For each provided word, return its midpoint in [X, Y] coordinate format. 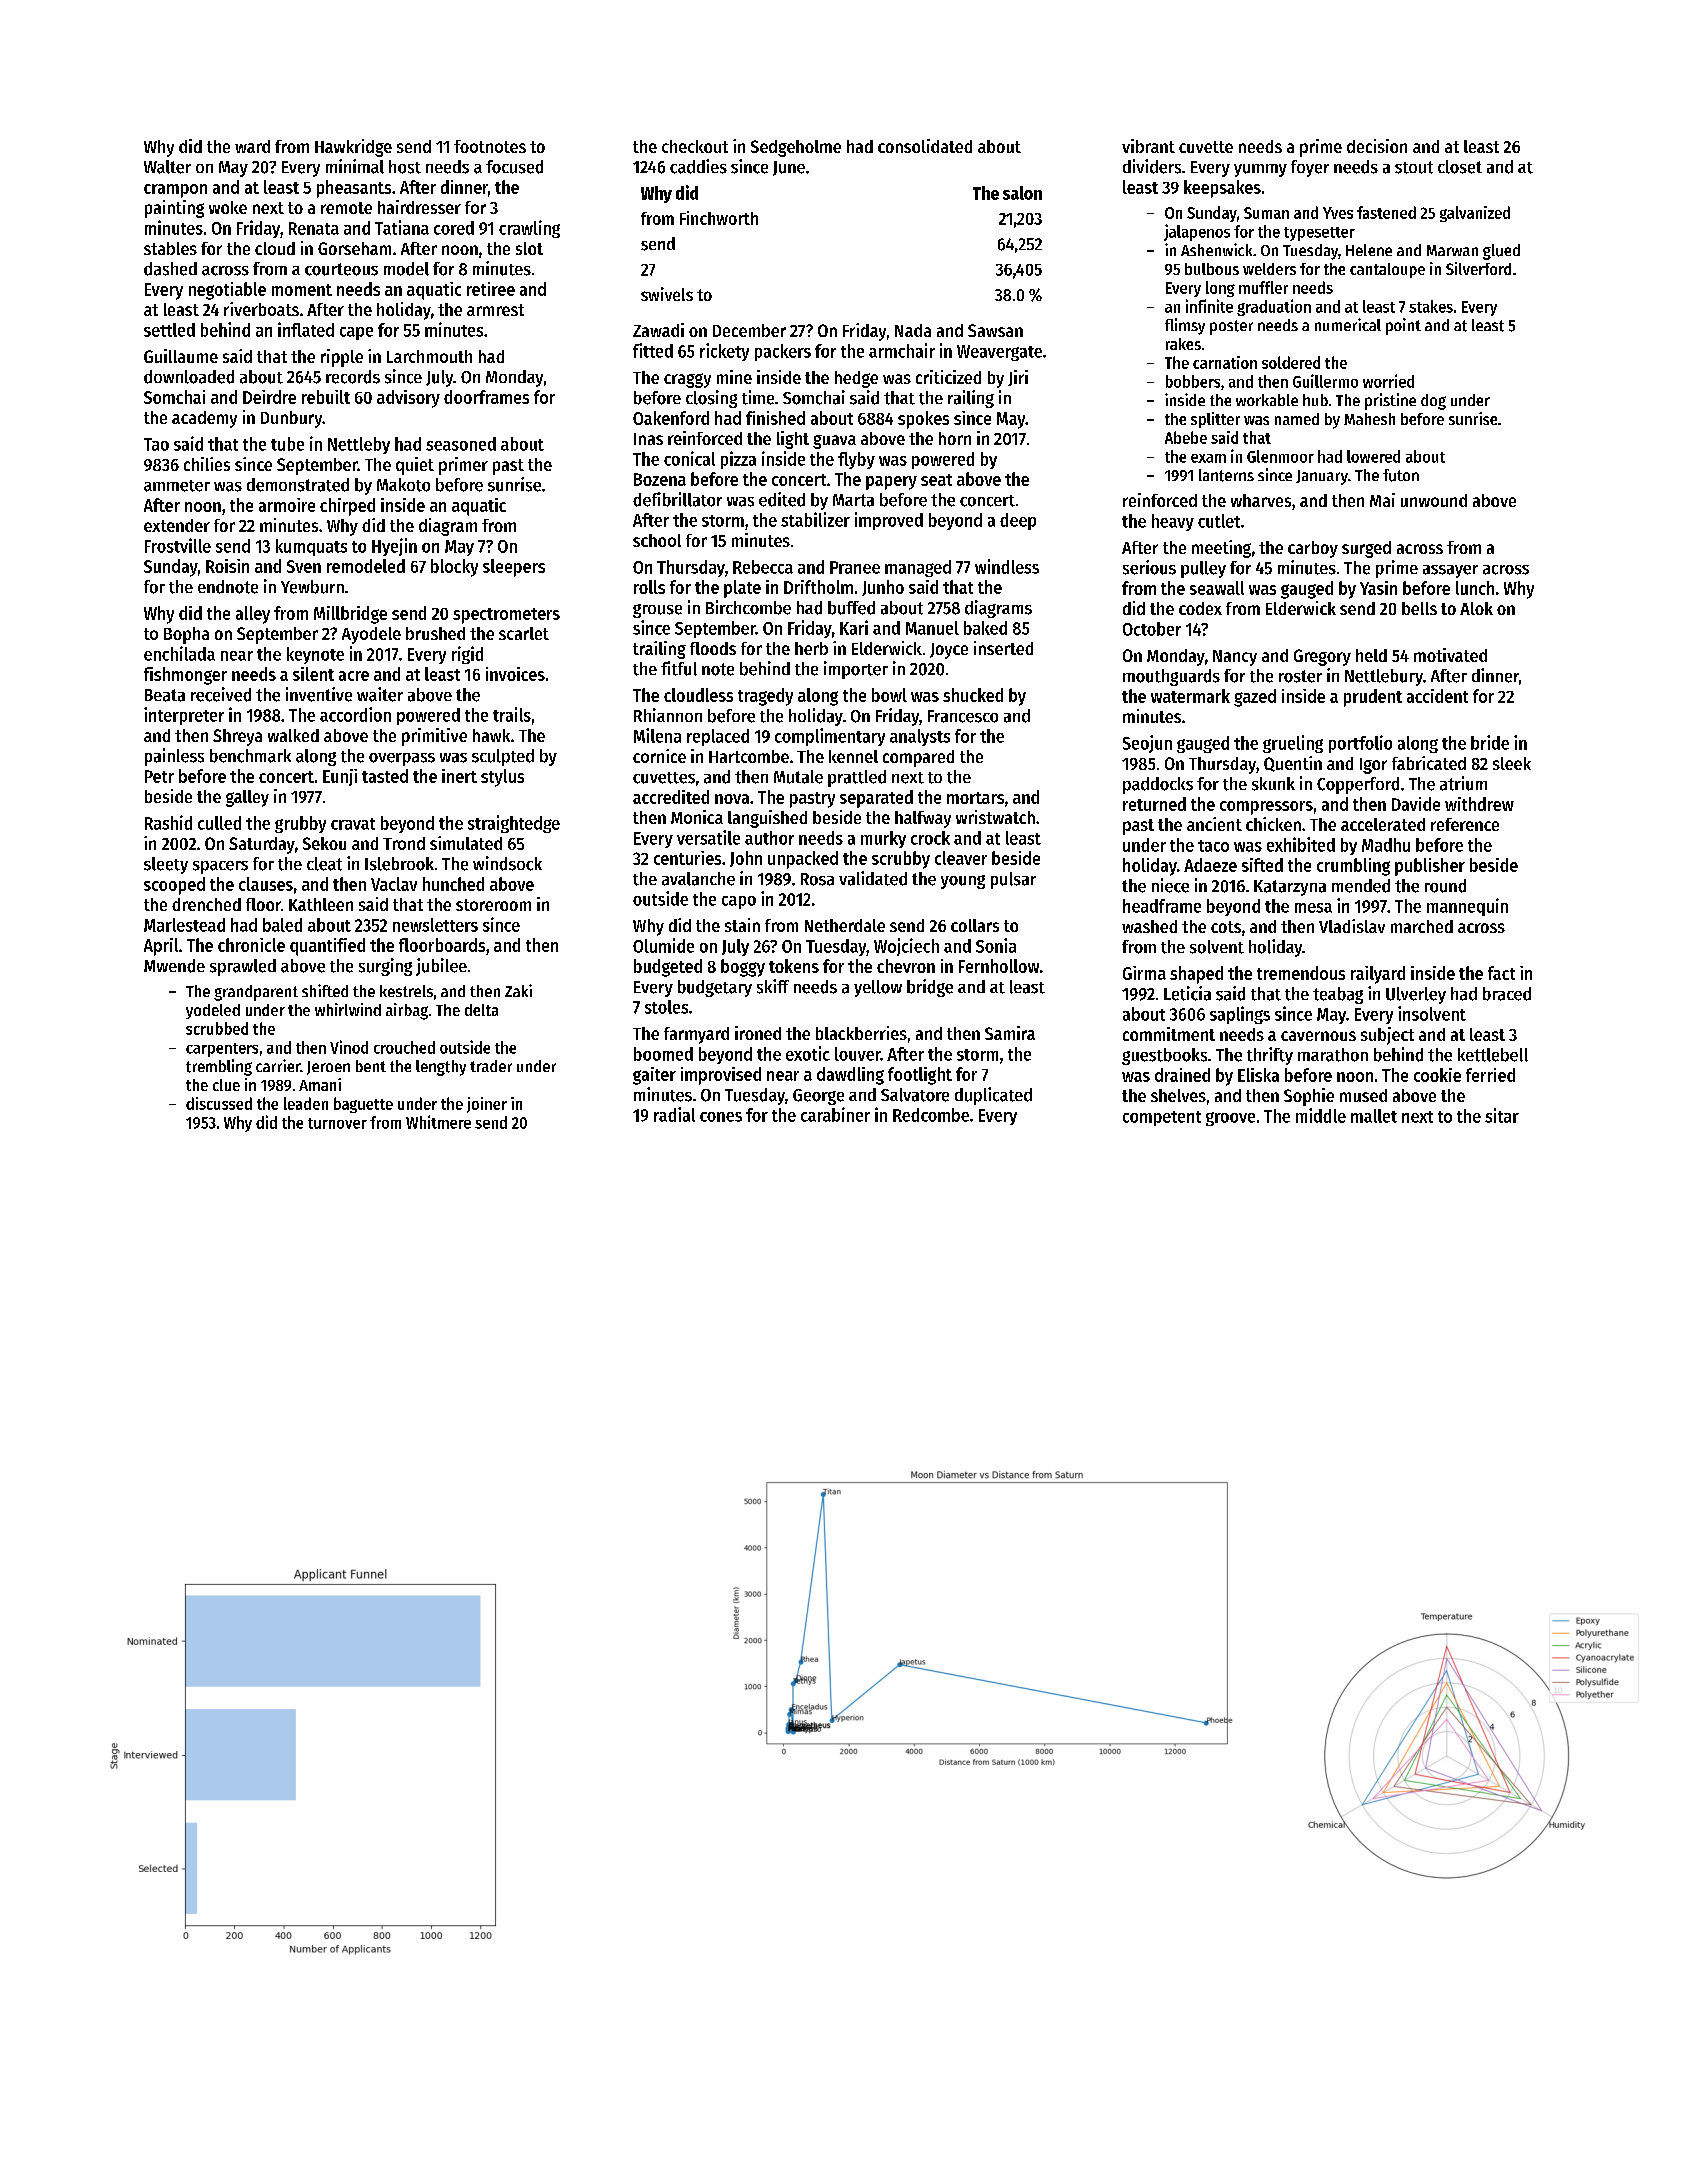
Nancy [1235, 658]
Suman [1266, 213]
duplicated [993, 1096]
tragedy [765, 697]
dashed [170, 269]
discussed [219, 1103]
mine [734, 377]
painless [174, 757]
